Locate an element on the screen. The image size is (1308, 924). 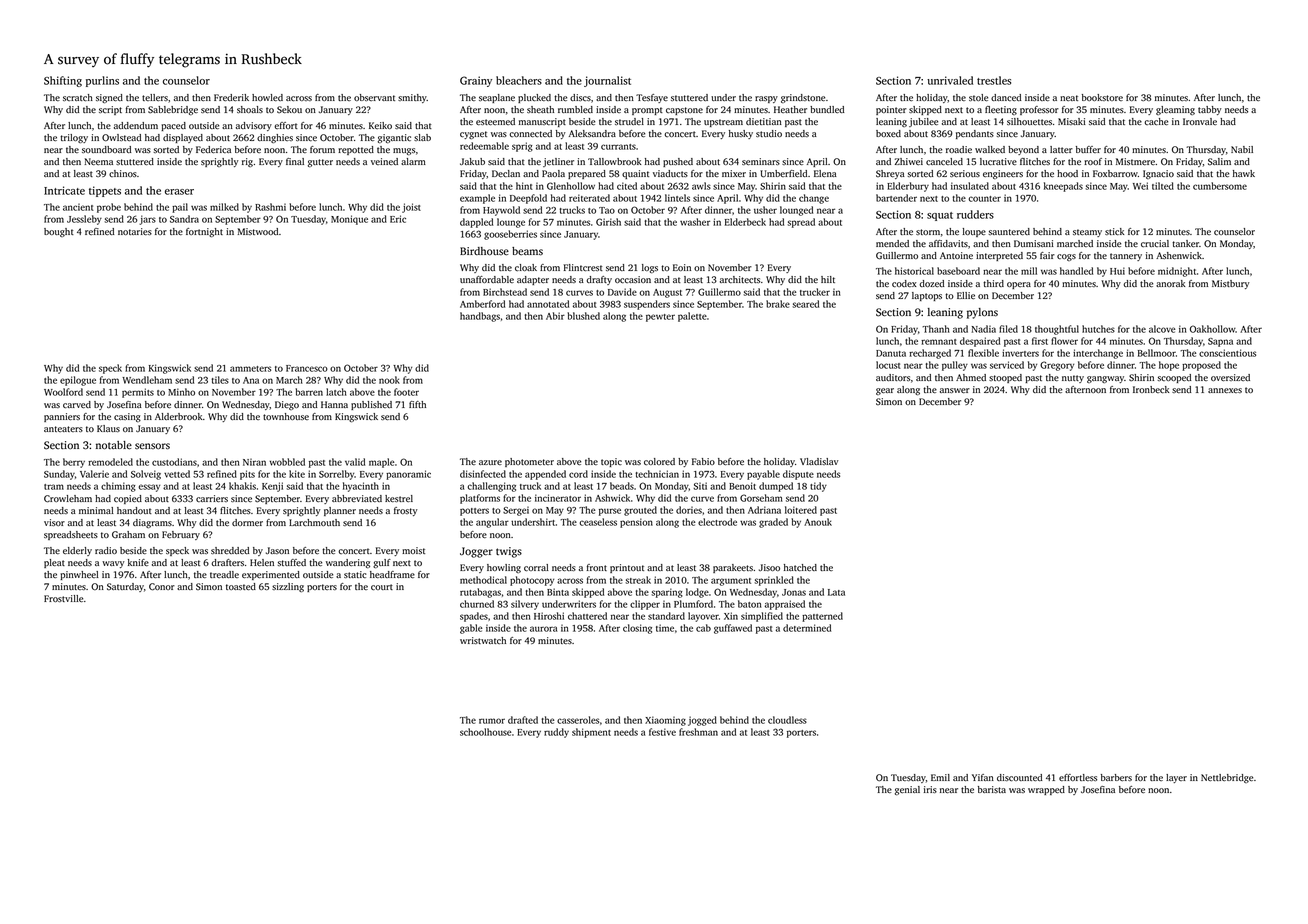
Wendleham is located at coordinates (147, 380).
